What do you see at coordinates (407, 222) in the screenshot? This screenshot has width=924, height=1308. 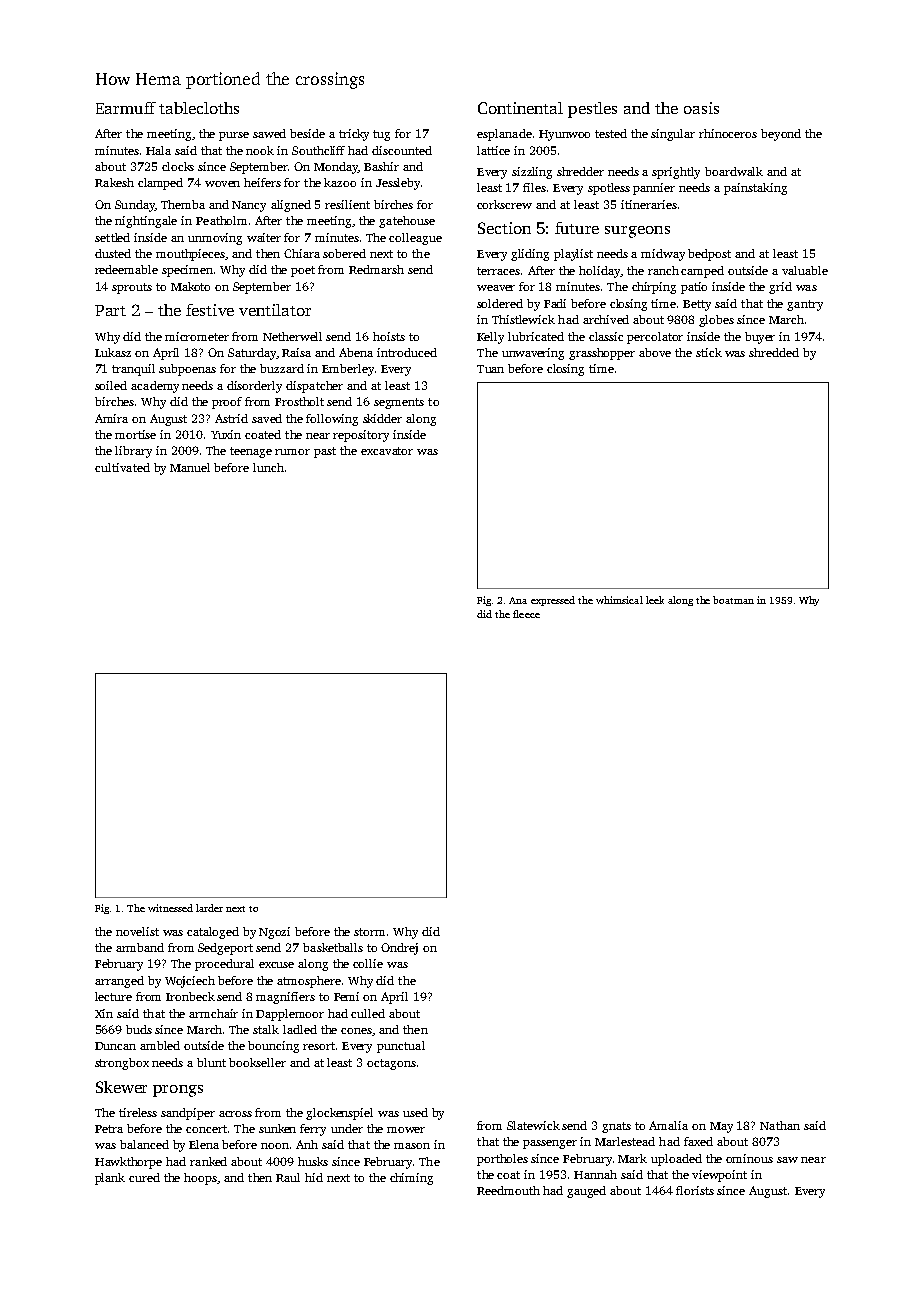 I see `gatehouse` at bounding box center [407, 222].
